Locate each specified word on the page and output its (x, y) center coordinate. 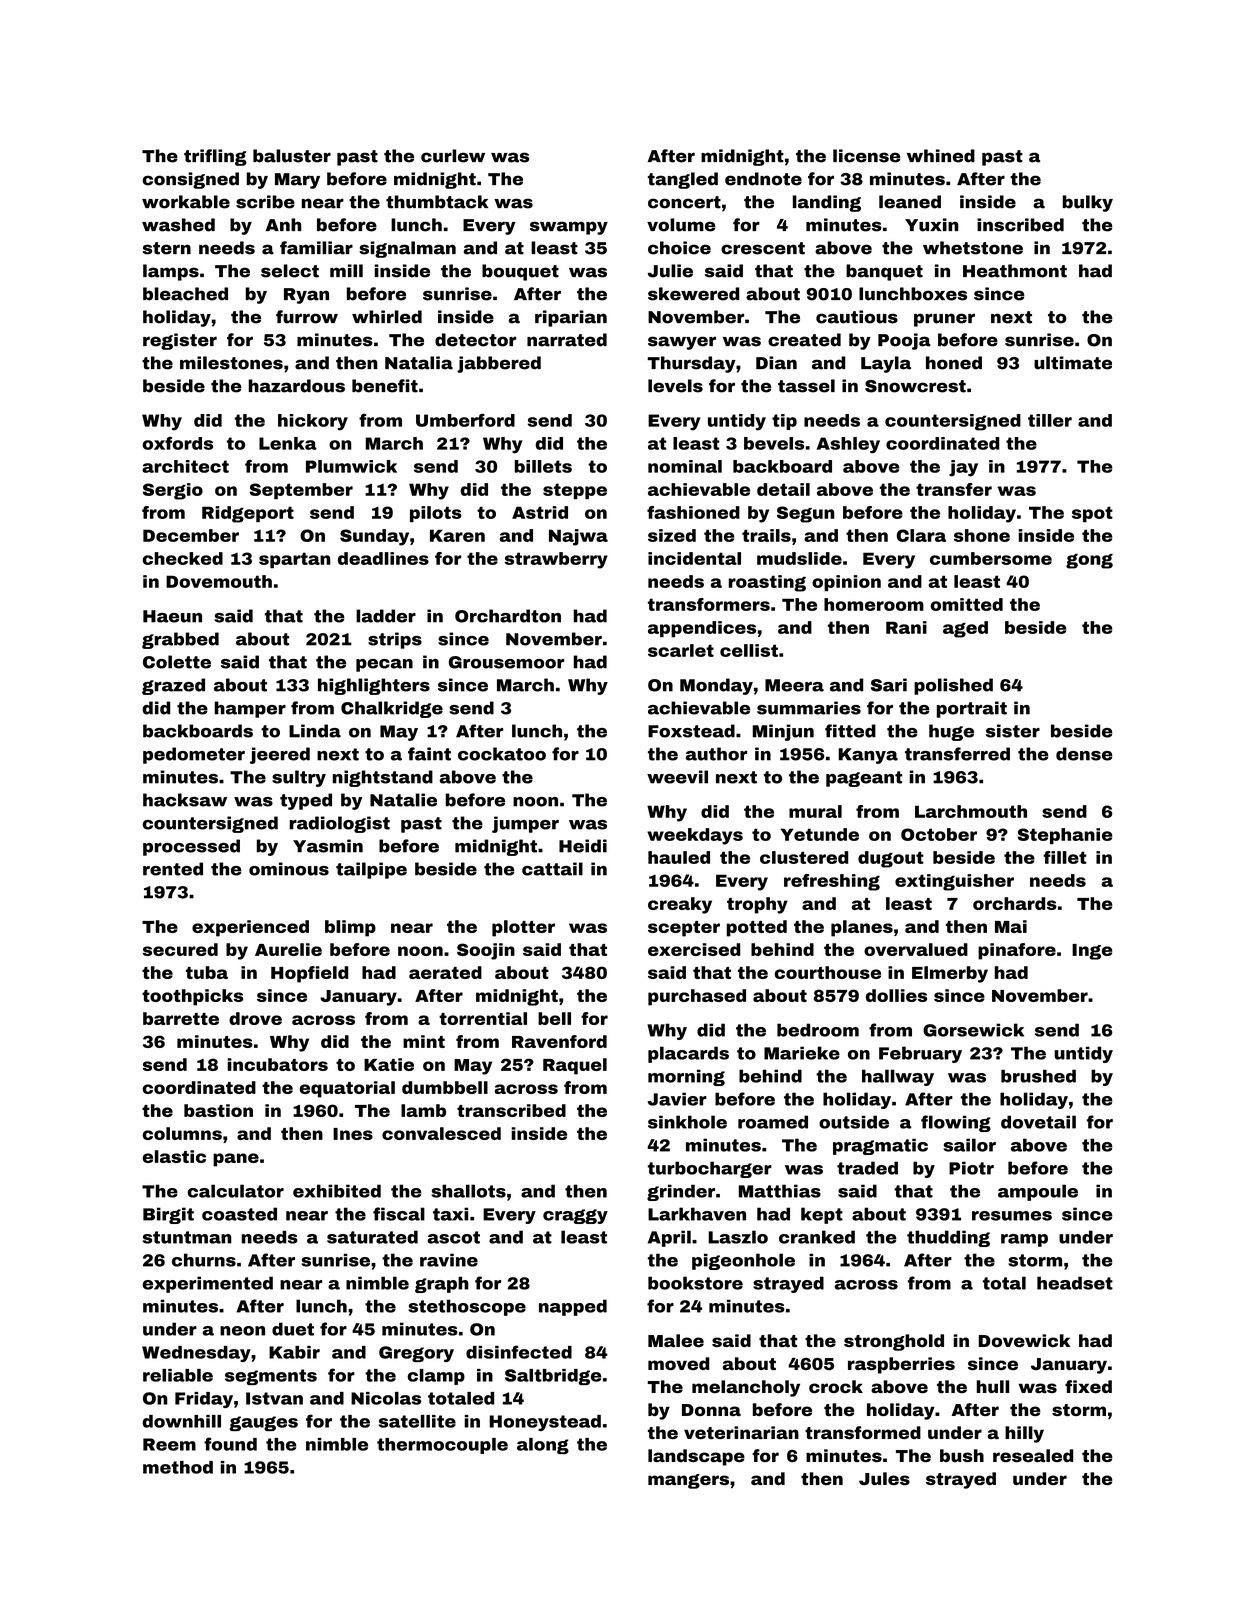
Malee (676, 1340)
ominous (289, 869)
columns (182, 1133)
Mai (1011, 926)
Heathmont (1015, 271)
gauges (264, 1423)
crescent (763, 248)
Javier (677, 1099)
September (301, 491)
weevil (677, 777)
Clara (921, 535)
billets (543, 466)
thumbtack (437, 202)
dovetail (1038, 1122)
